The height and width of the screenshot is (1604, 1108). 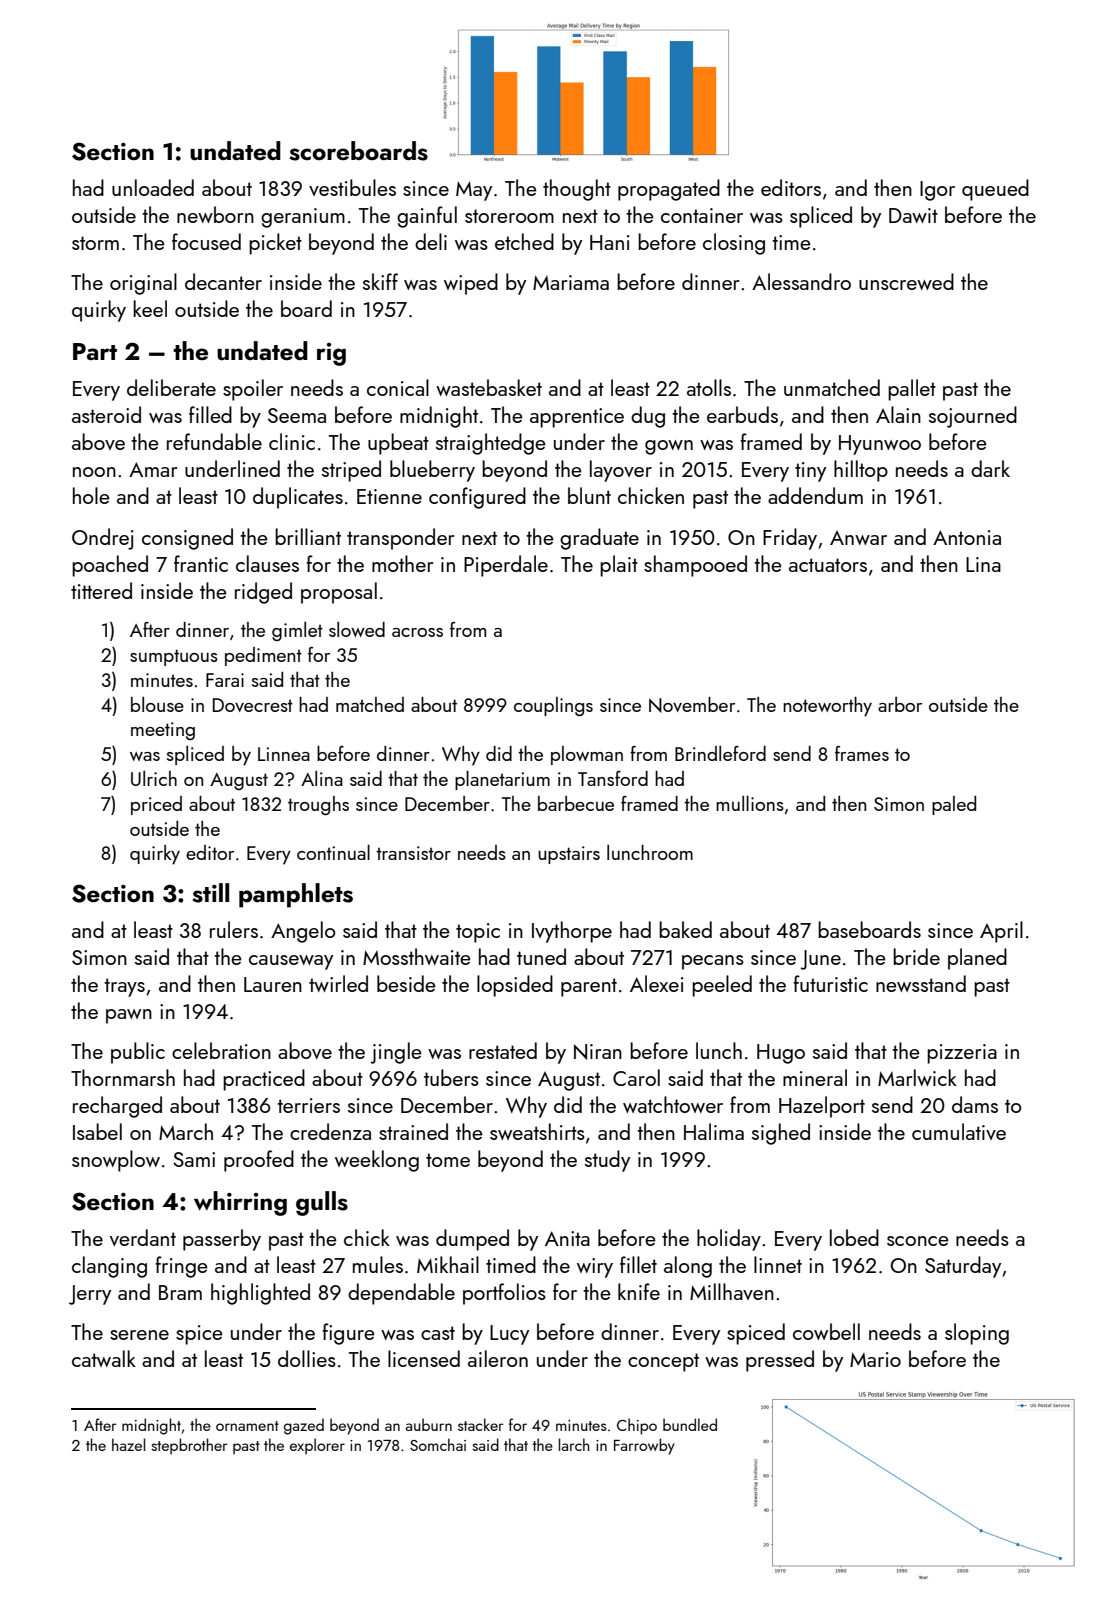 What do you see at coordinates (975, 1104) in the screenshot?
I see `dams` at bounding box center [975, 1104].
